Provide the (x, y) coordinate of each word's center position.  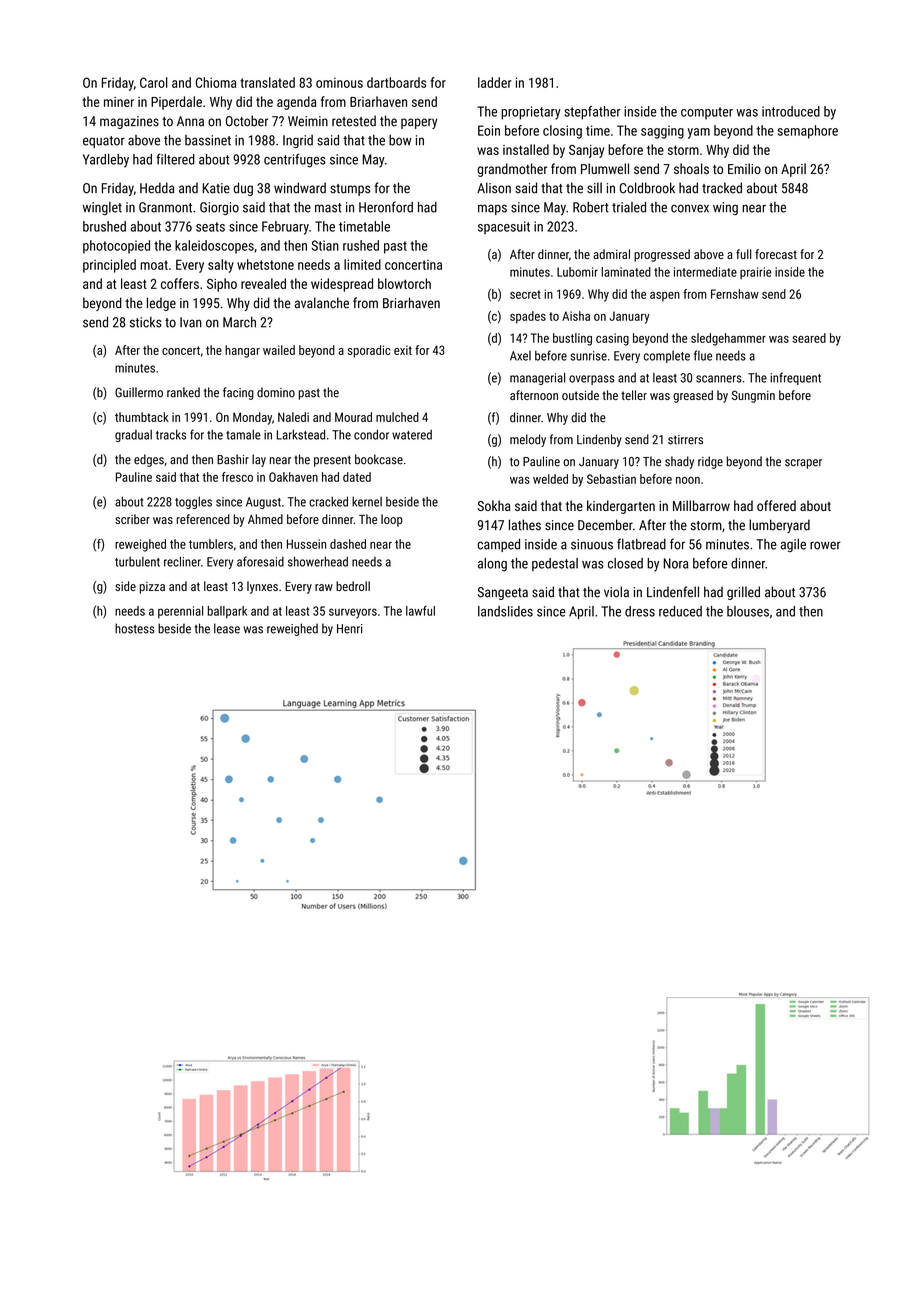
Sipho (222, 285)
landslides (505, 611)
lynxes (262, 587)
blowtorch (404, 283)
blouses (748, 611)
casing (612, 339)
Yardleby (106, 161)
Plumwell (605, 168)
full (743, 254)
